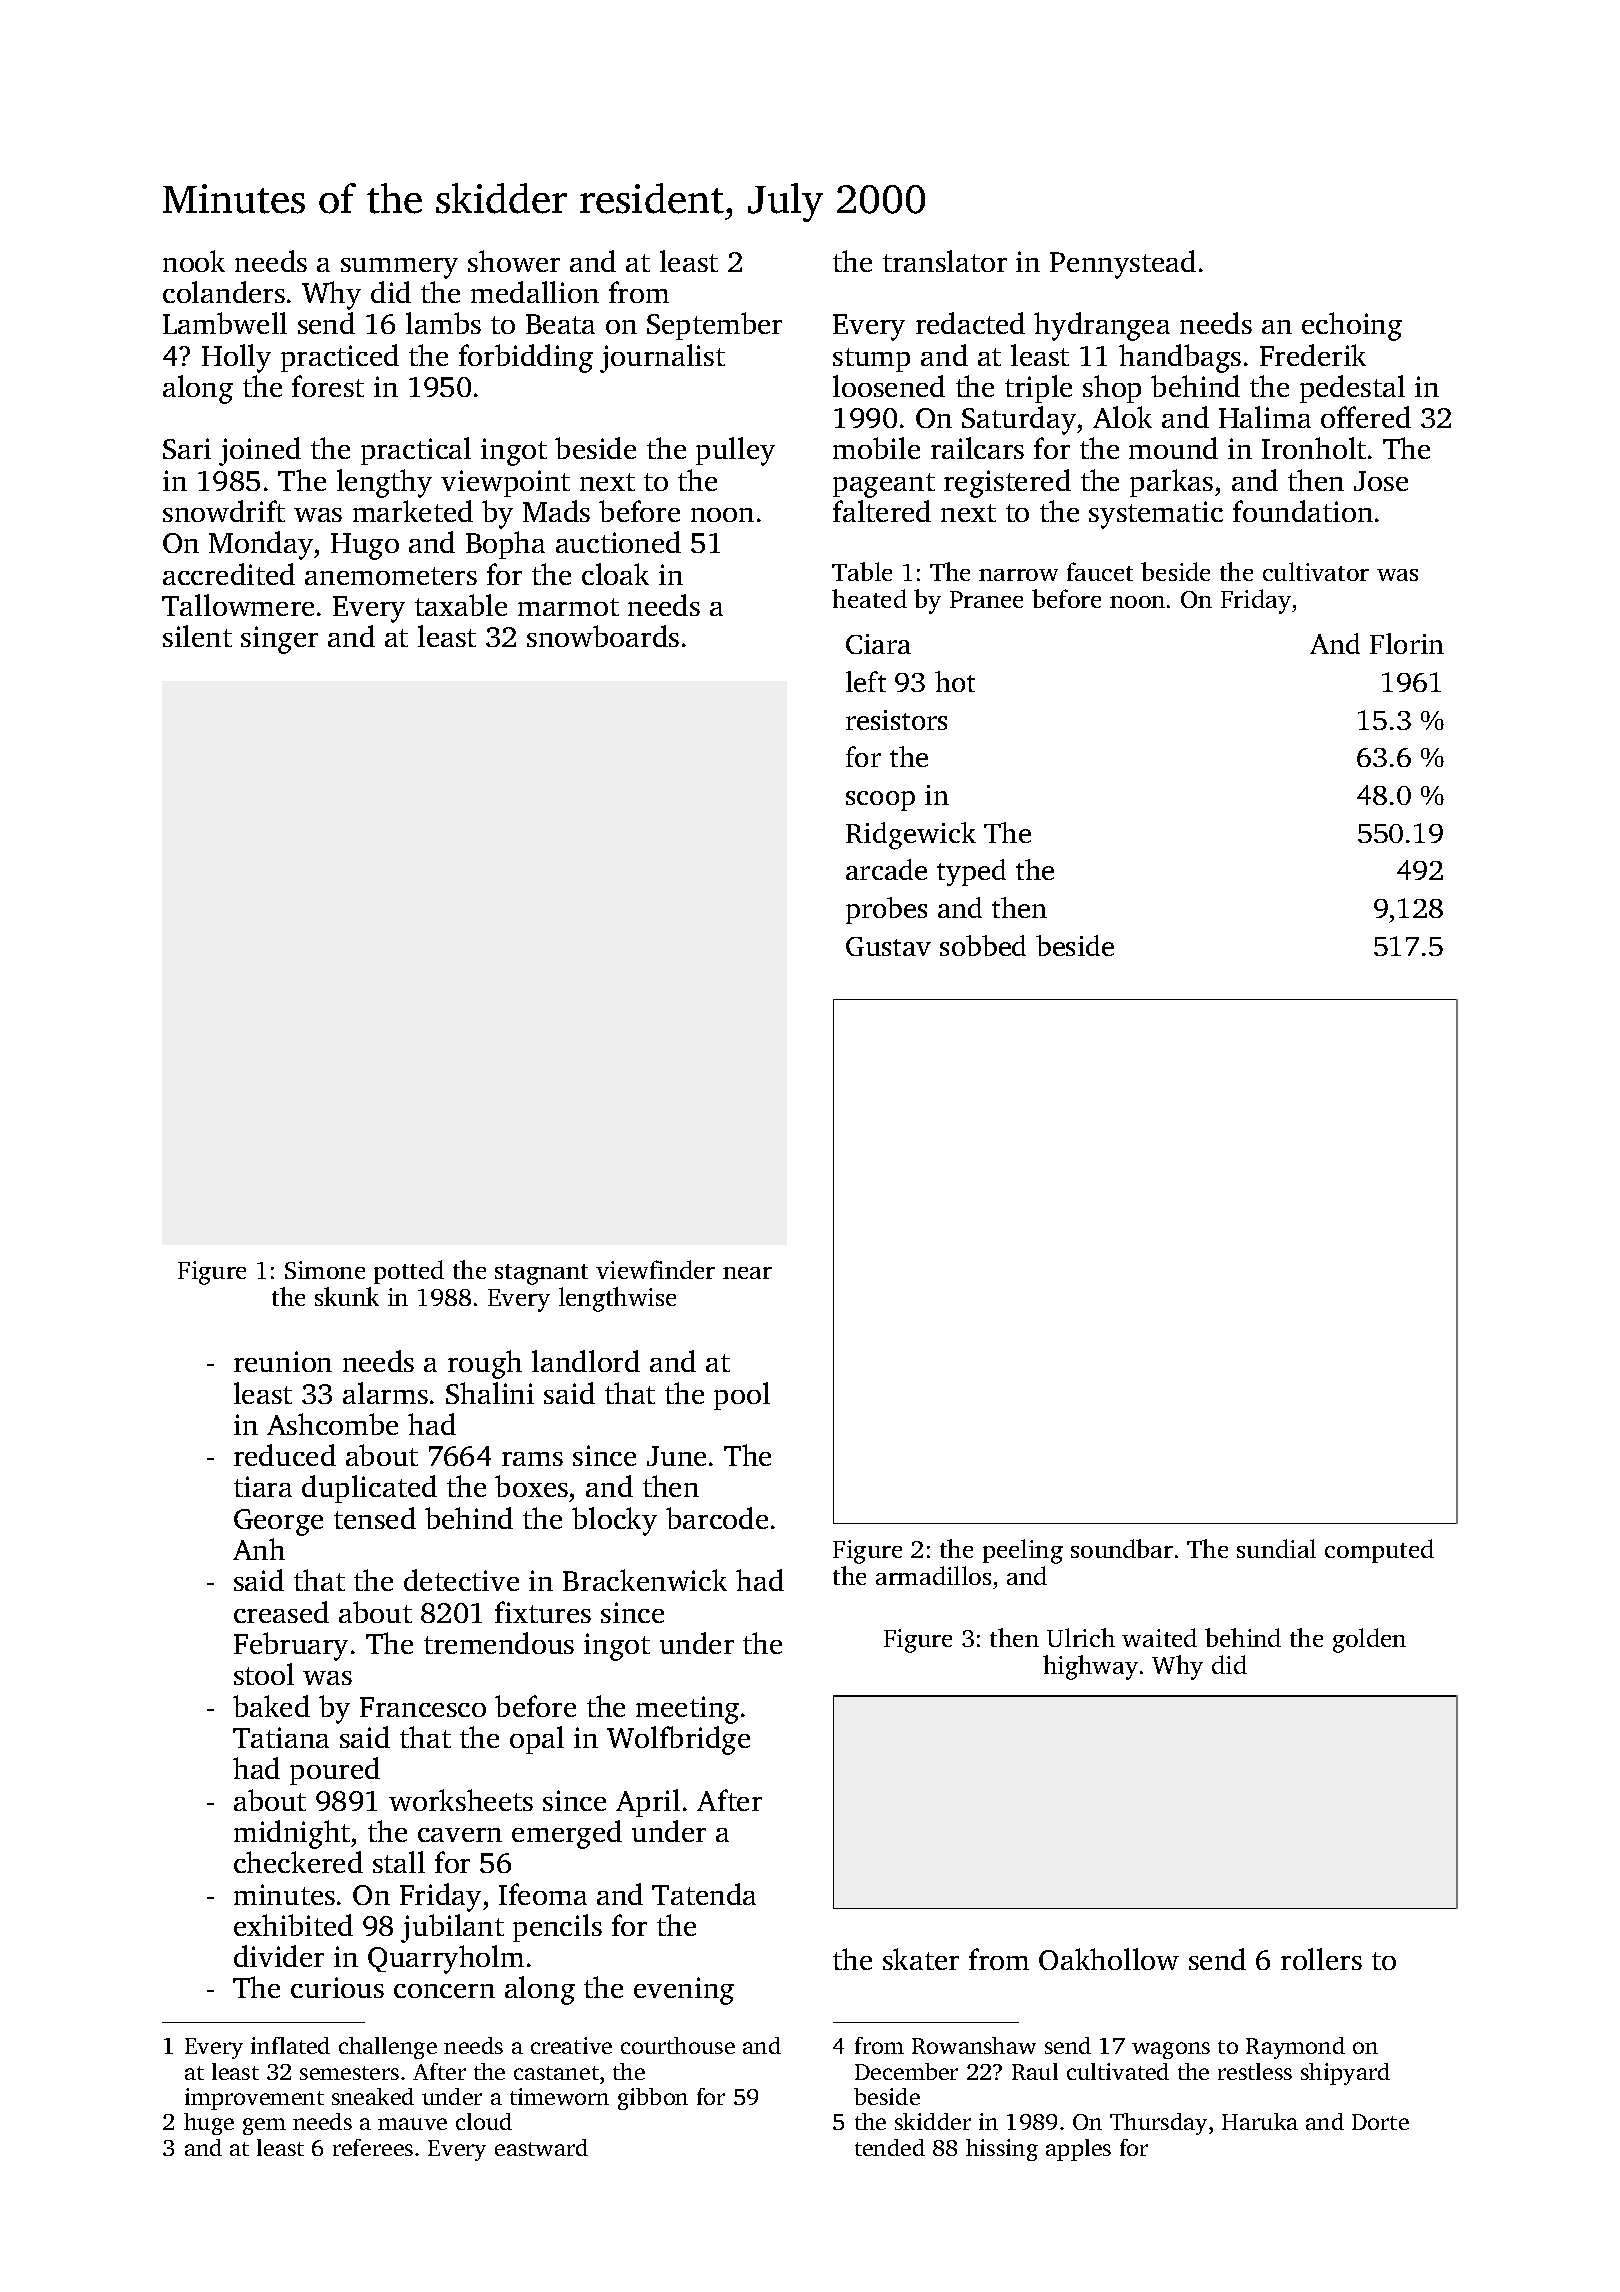 Image resolution: width=1620 pixels, height=2292 pixels. Describe the element at coordinates (1379, 1551) in the screenshot. I see `computed` at that location.
